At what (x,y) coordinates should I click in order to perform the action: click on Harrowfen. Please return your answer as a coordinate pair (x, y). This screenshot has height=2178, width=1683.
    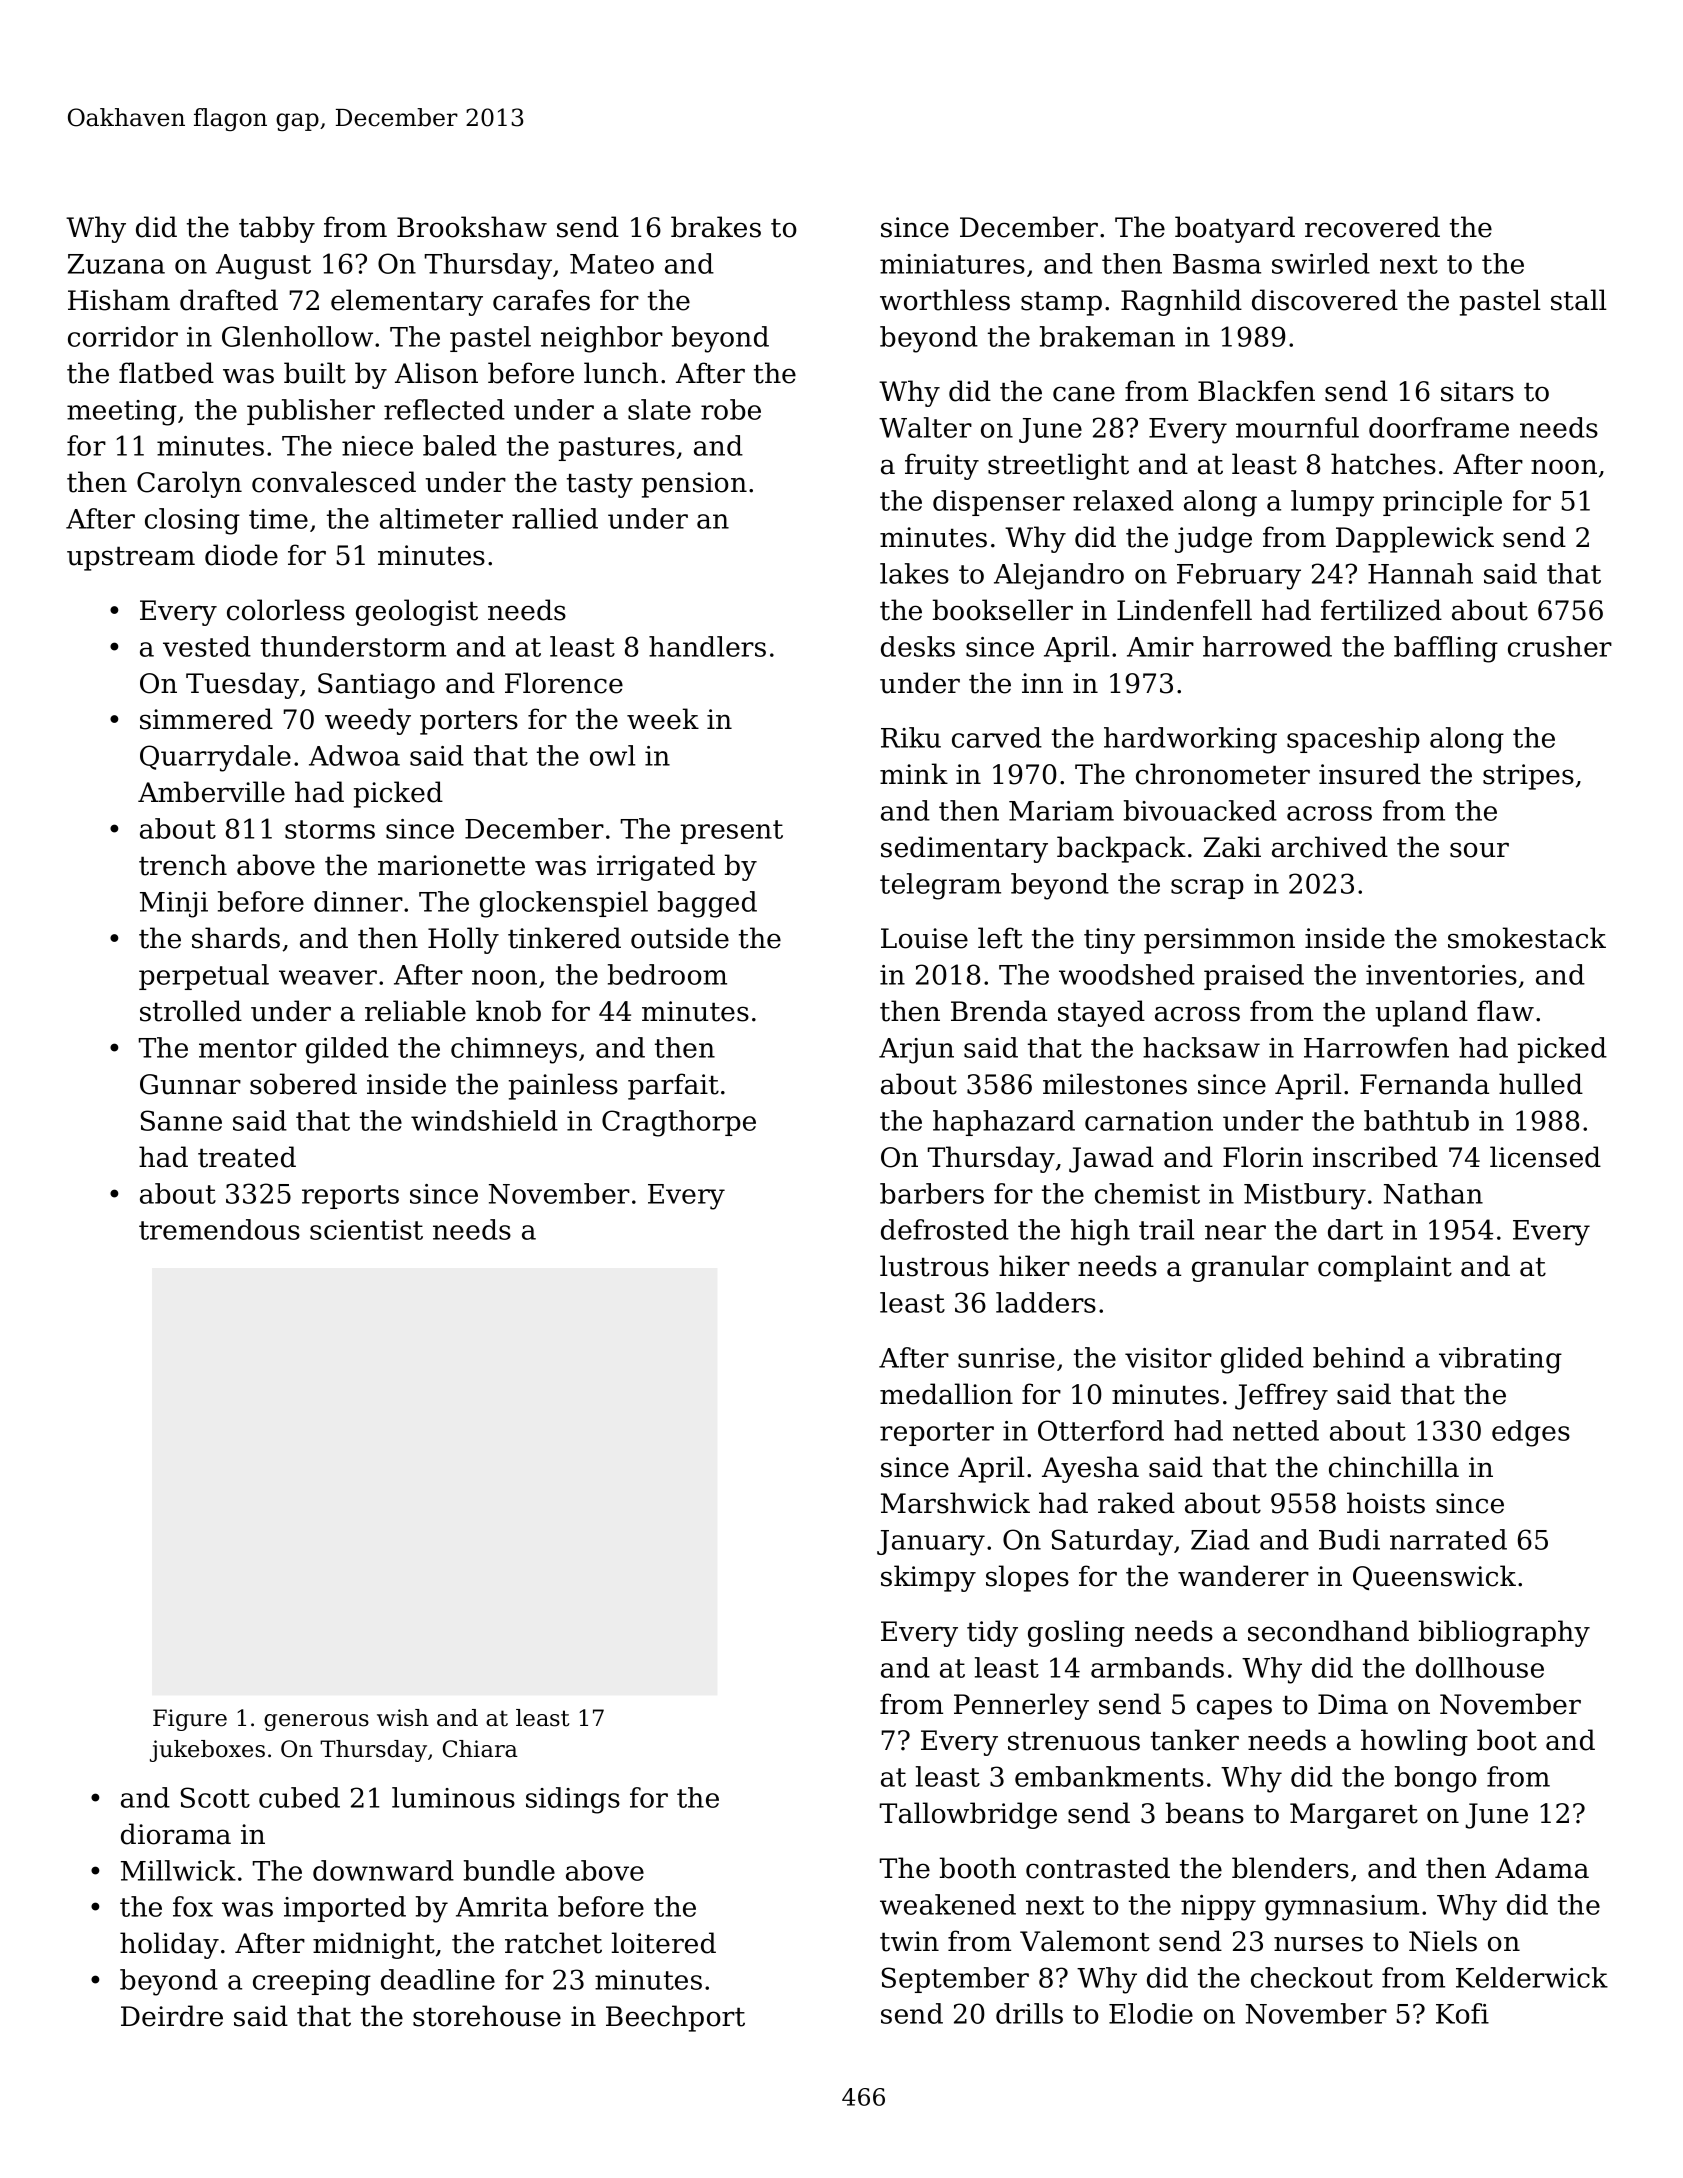
    Looking at the image, I should click on (1376, 1047).
